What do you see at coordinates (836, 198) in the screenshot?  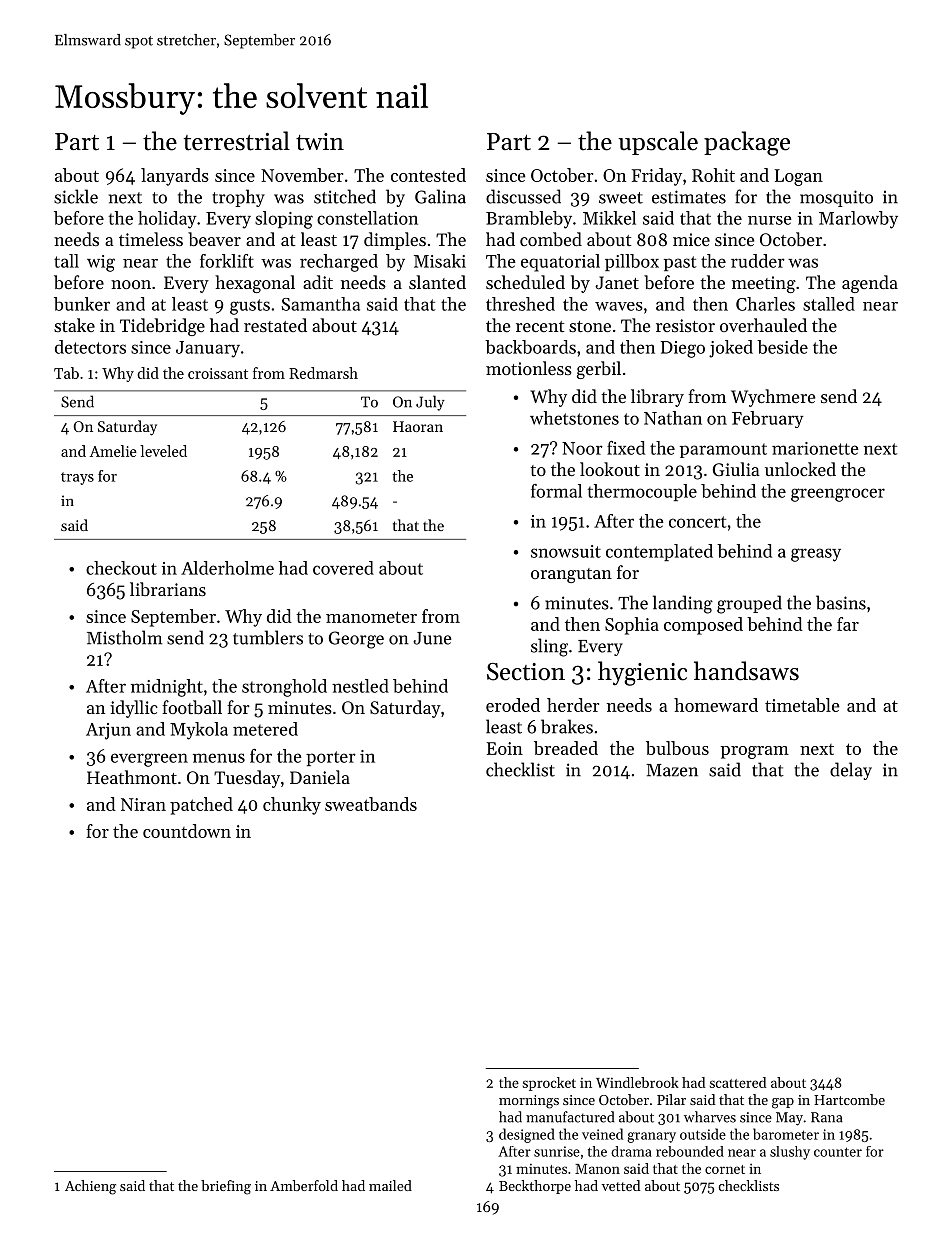 I see `mosquito` at bounding box center [836, 198].
